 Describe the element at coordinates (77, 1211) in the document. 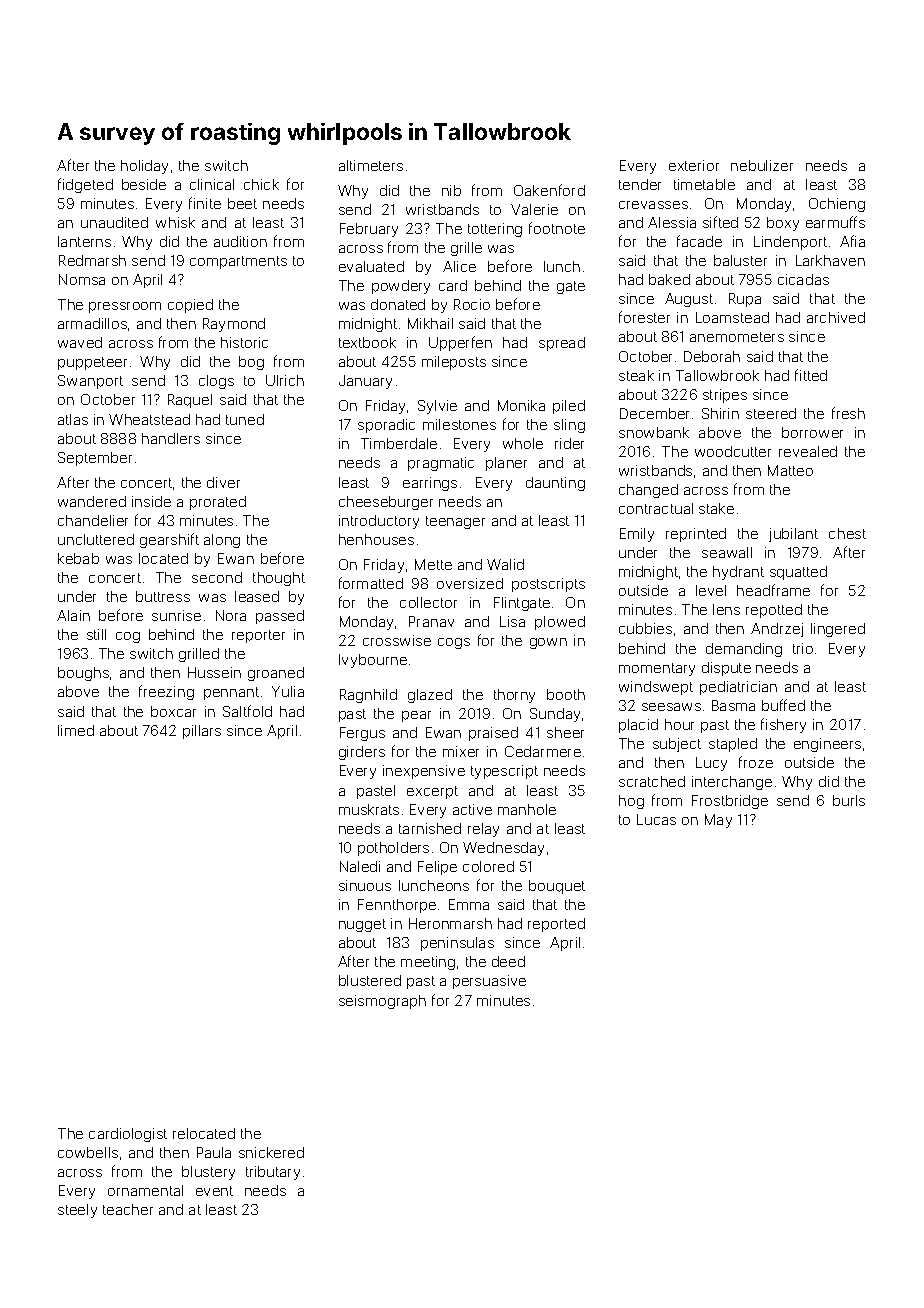

I see `steely` at that location.
